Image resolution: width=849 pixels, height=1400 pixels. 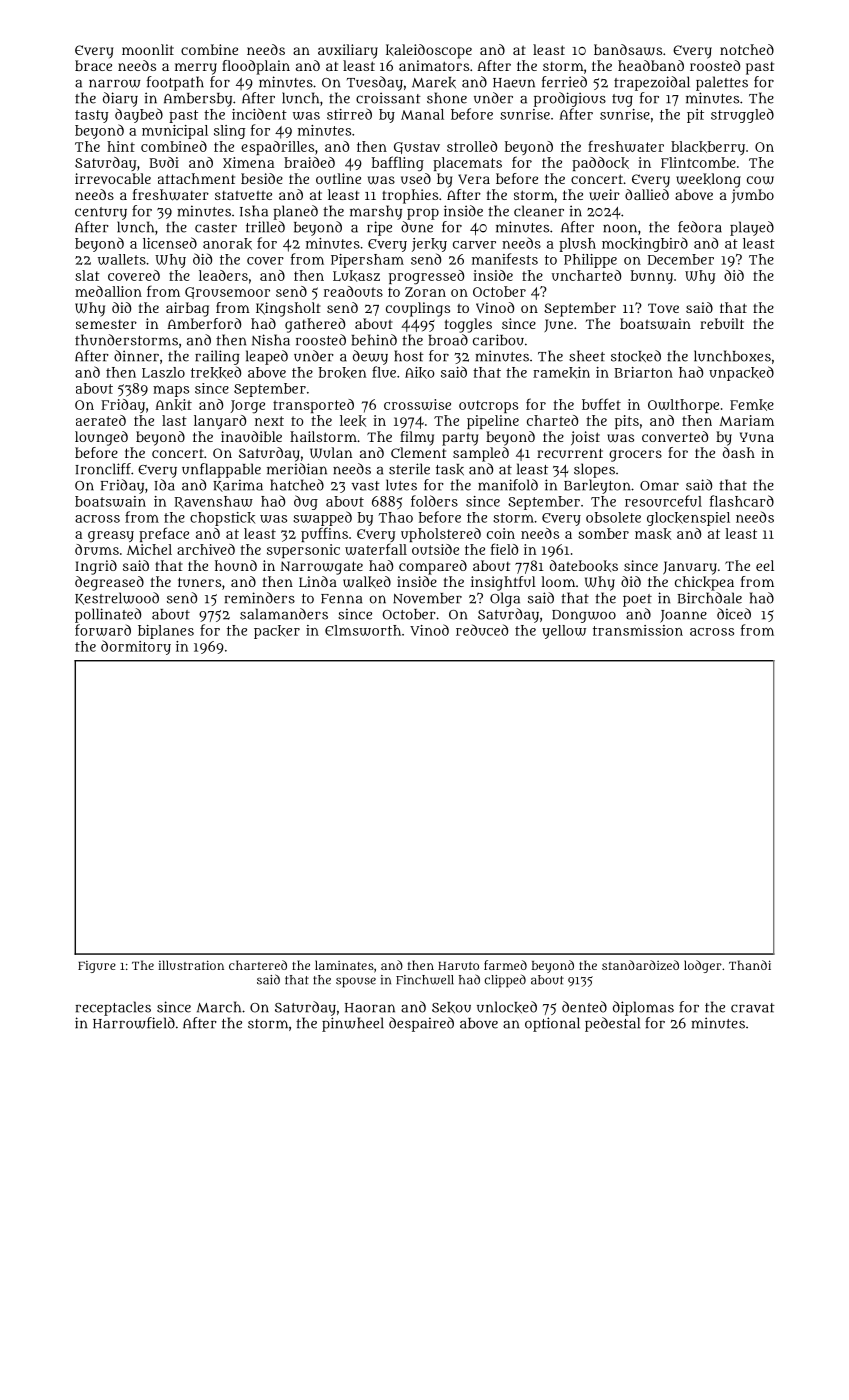 I want to click on standardized, so click(x=640, y=965).
